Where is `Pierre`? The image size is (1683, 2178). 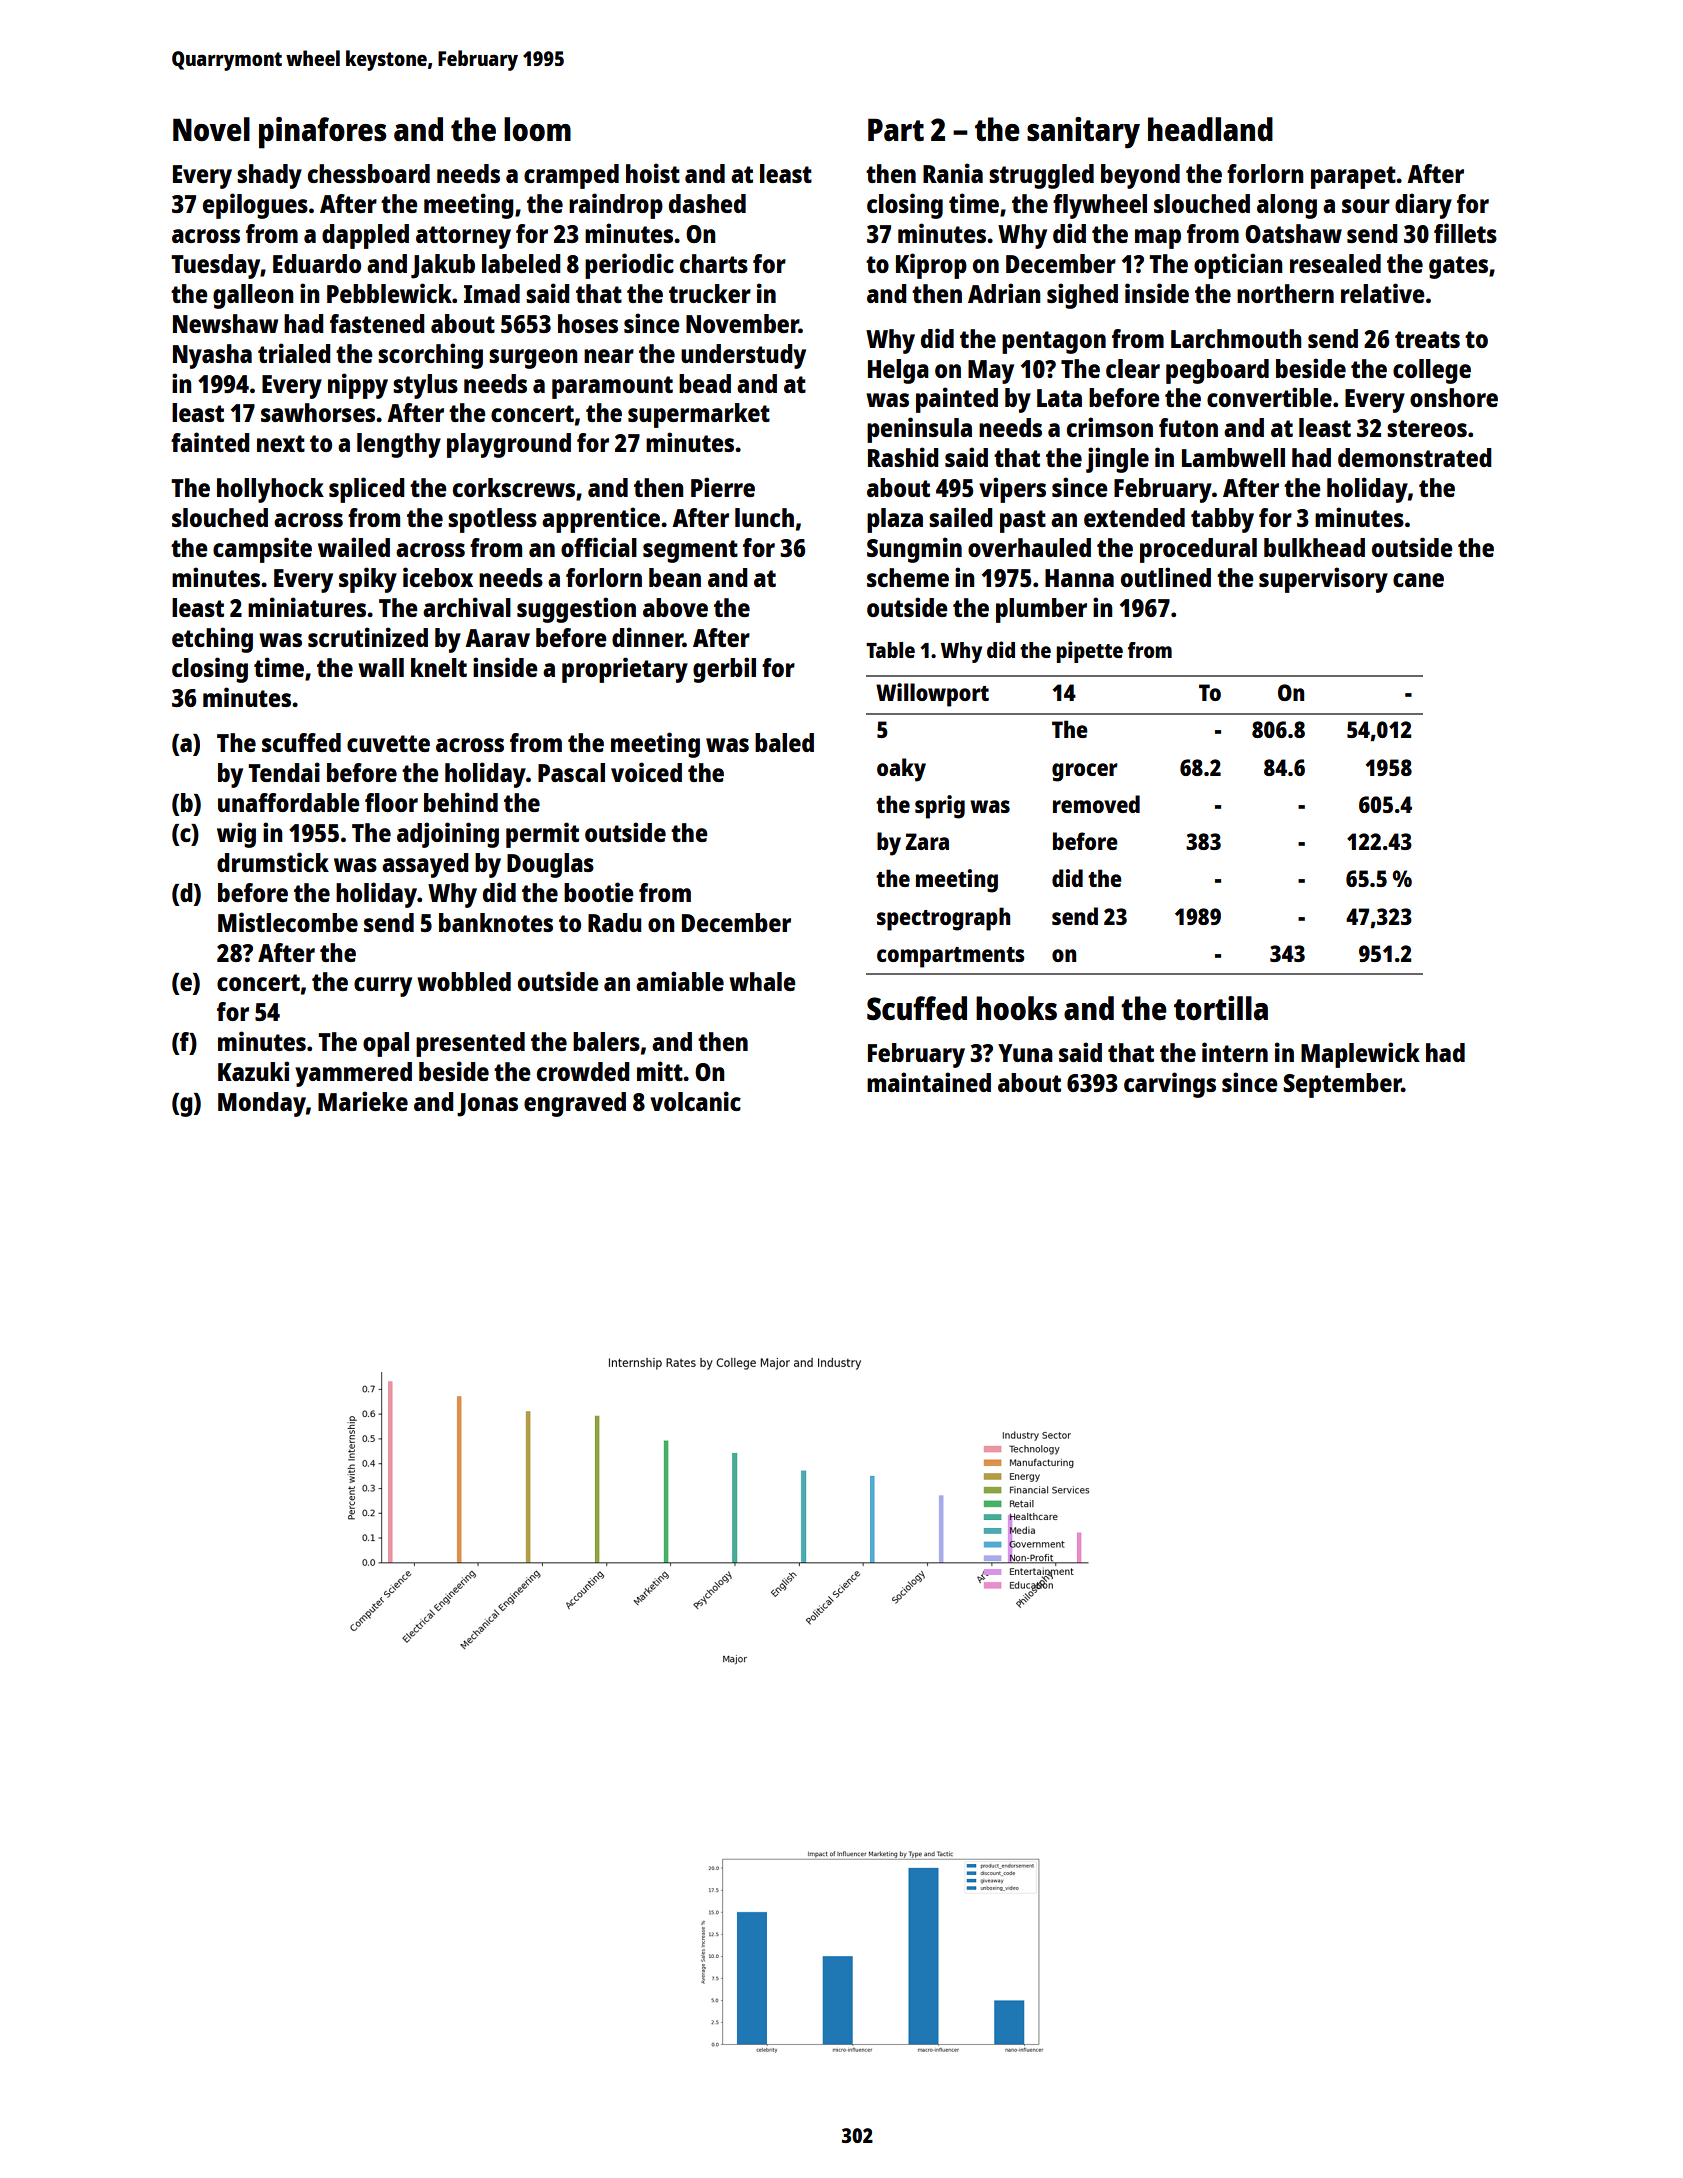 Pierre is located at coordinates (723, 487).
